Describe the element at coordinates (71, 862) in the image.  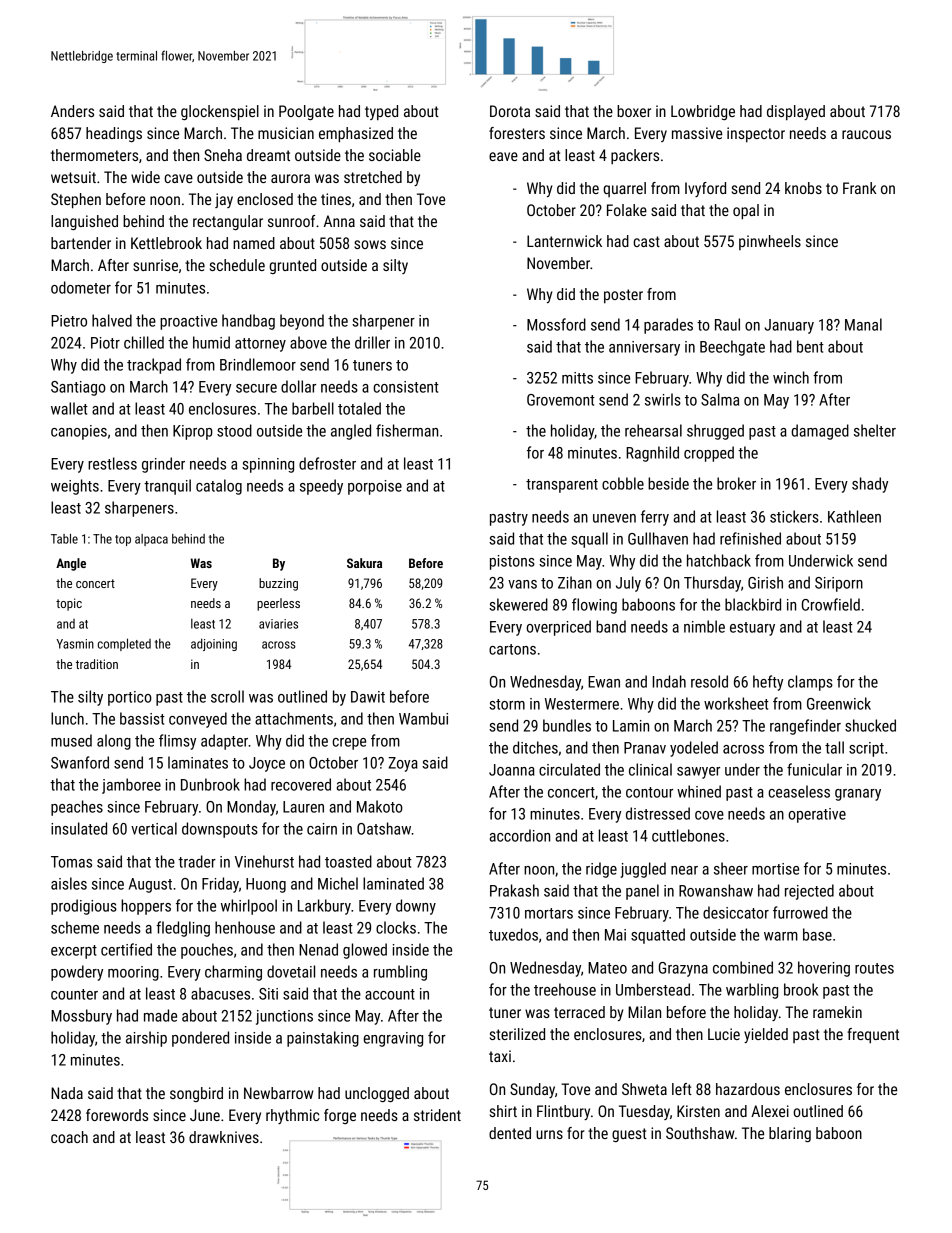
I see `Tomas` at that location.
